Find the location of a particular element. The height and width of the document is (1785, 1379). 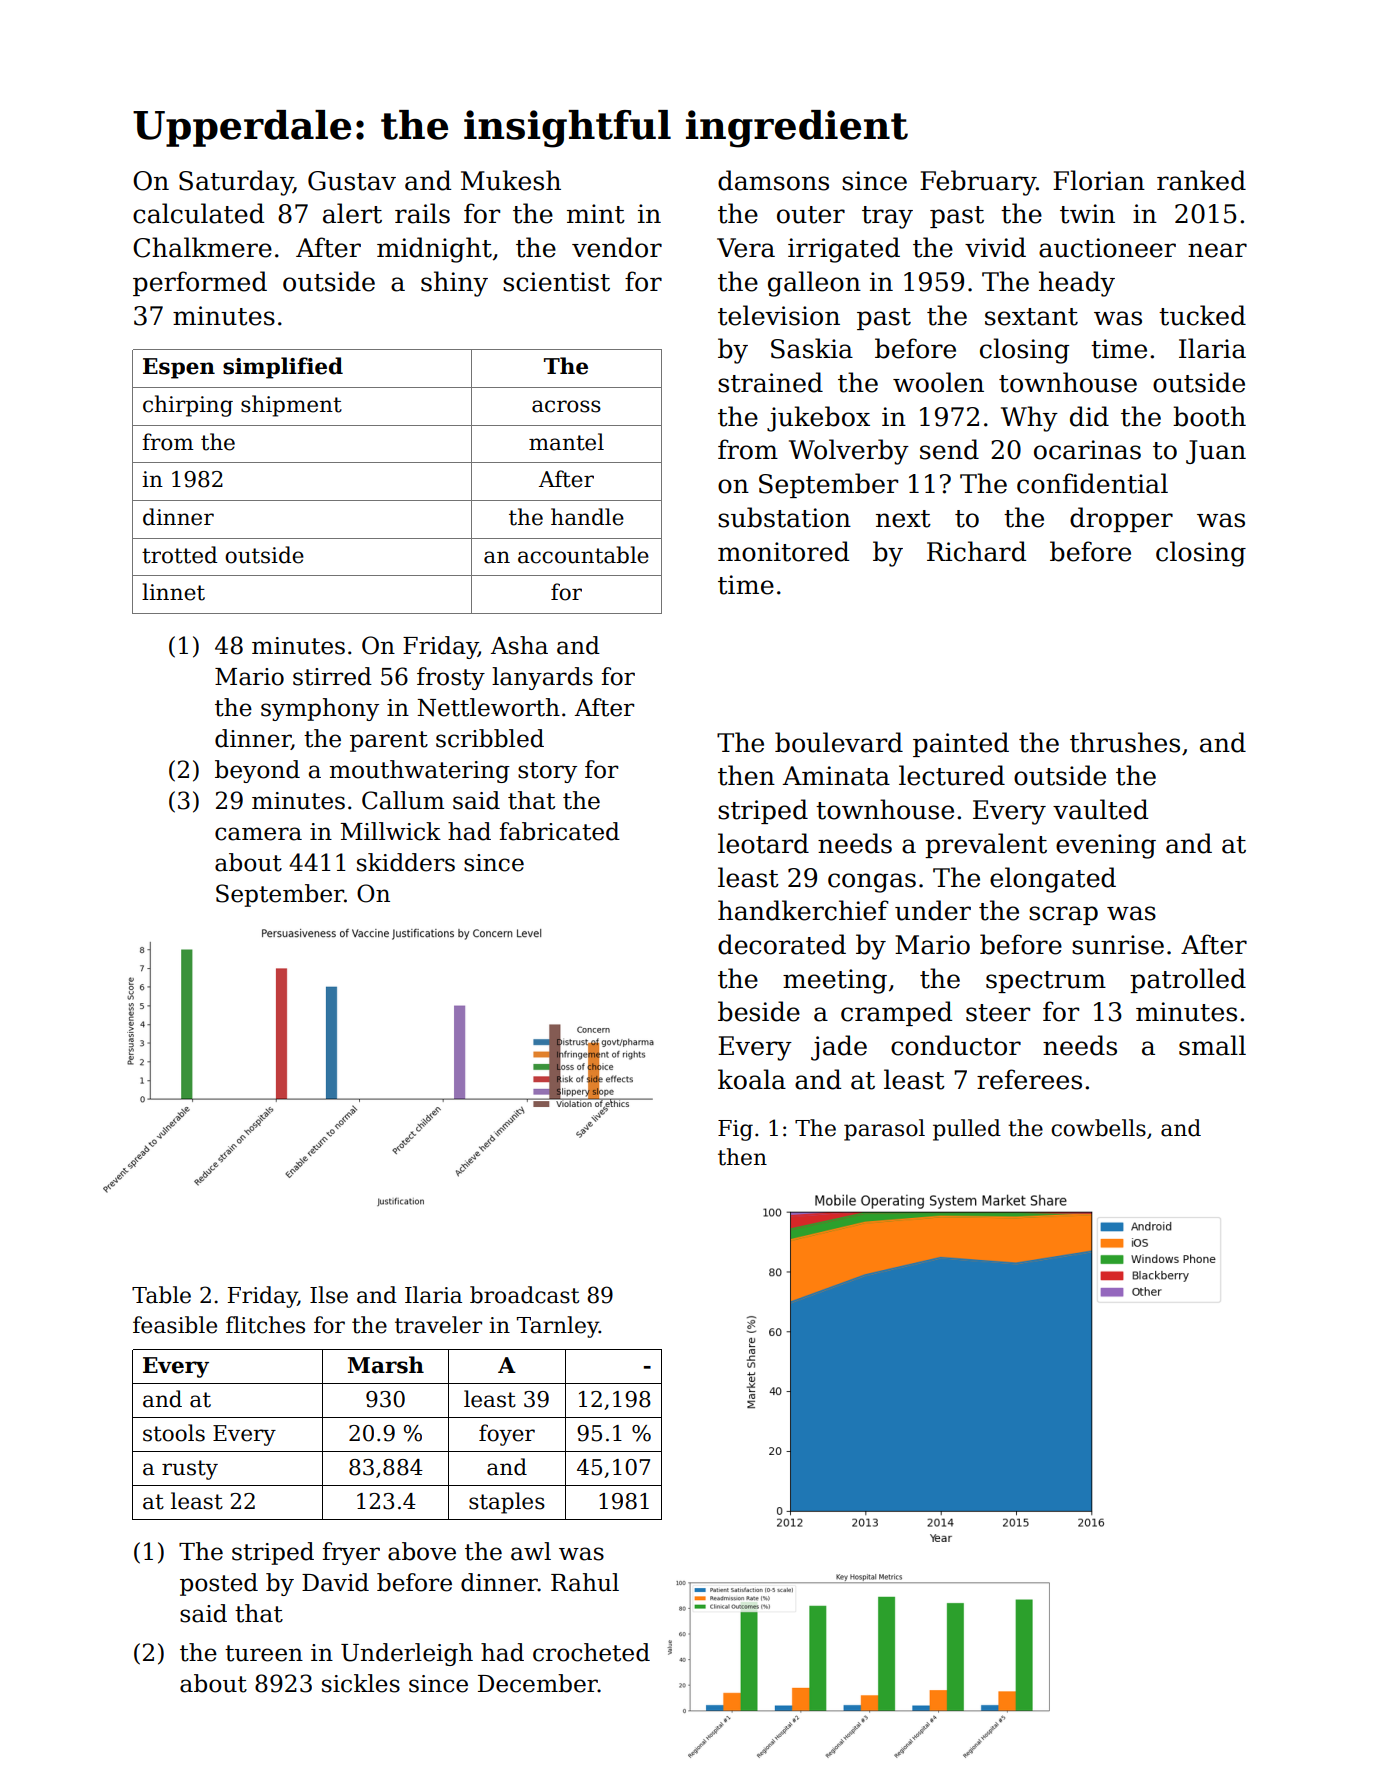

painted is located at coordinates (961, 744).
